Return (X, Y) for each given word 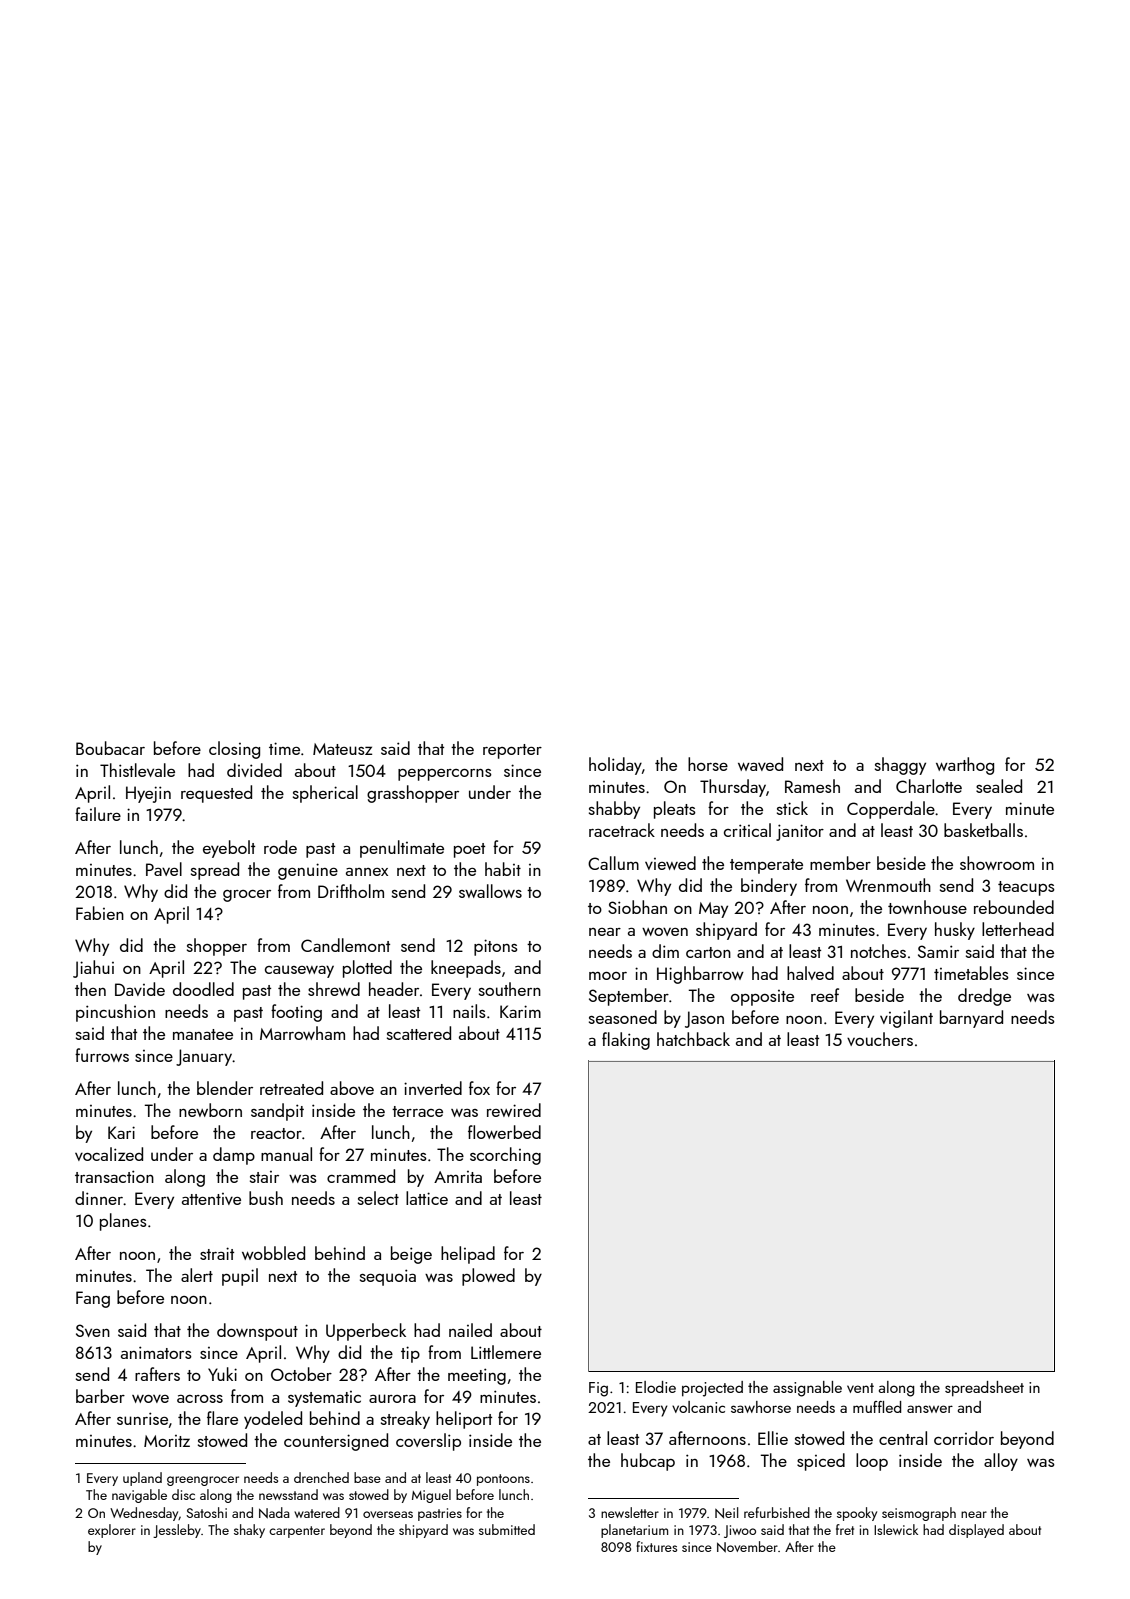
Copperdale (891, 810)
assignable (807, 1389)
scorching (505, 1156)
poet (469, 850)
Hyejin (148, 794)
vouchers (880, 1039)
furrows (102, 1055)
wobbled (273, 1253)
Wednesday (144, 1514)
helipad (468, 1255)
